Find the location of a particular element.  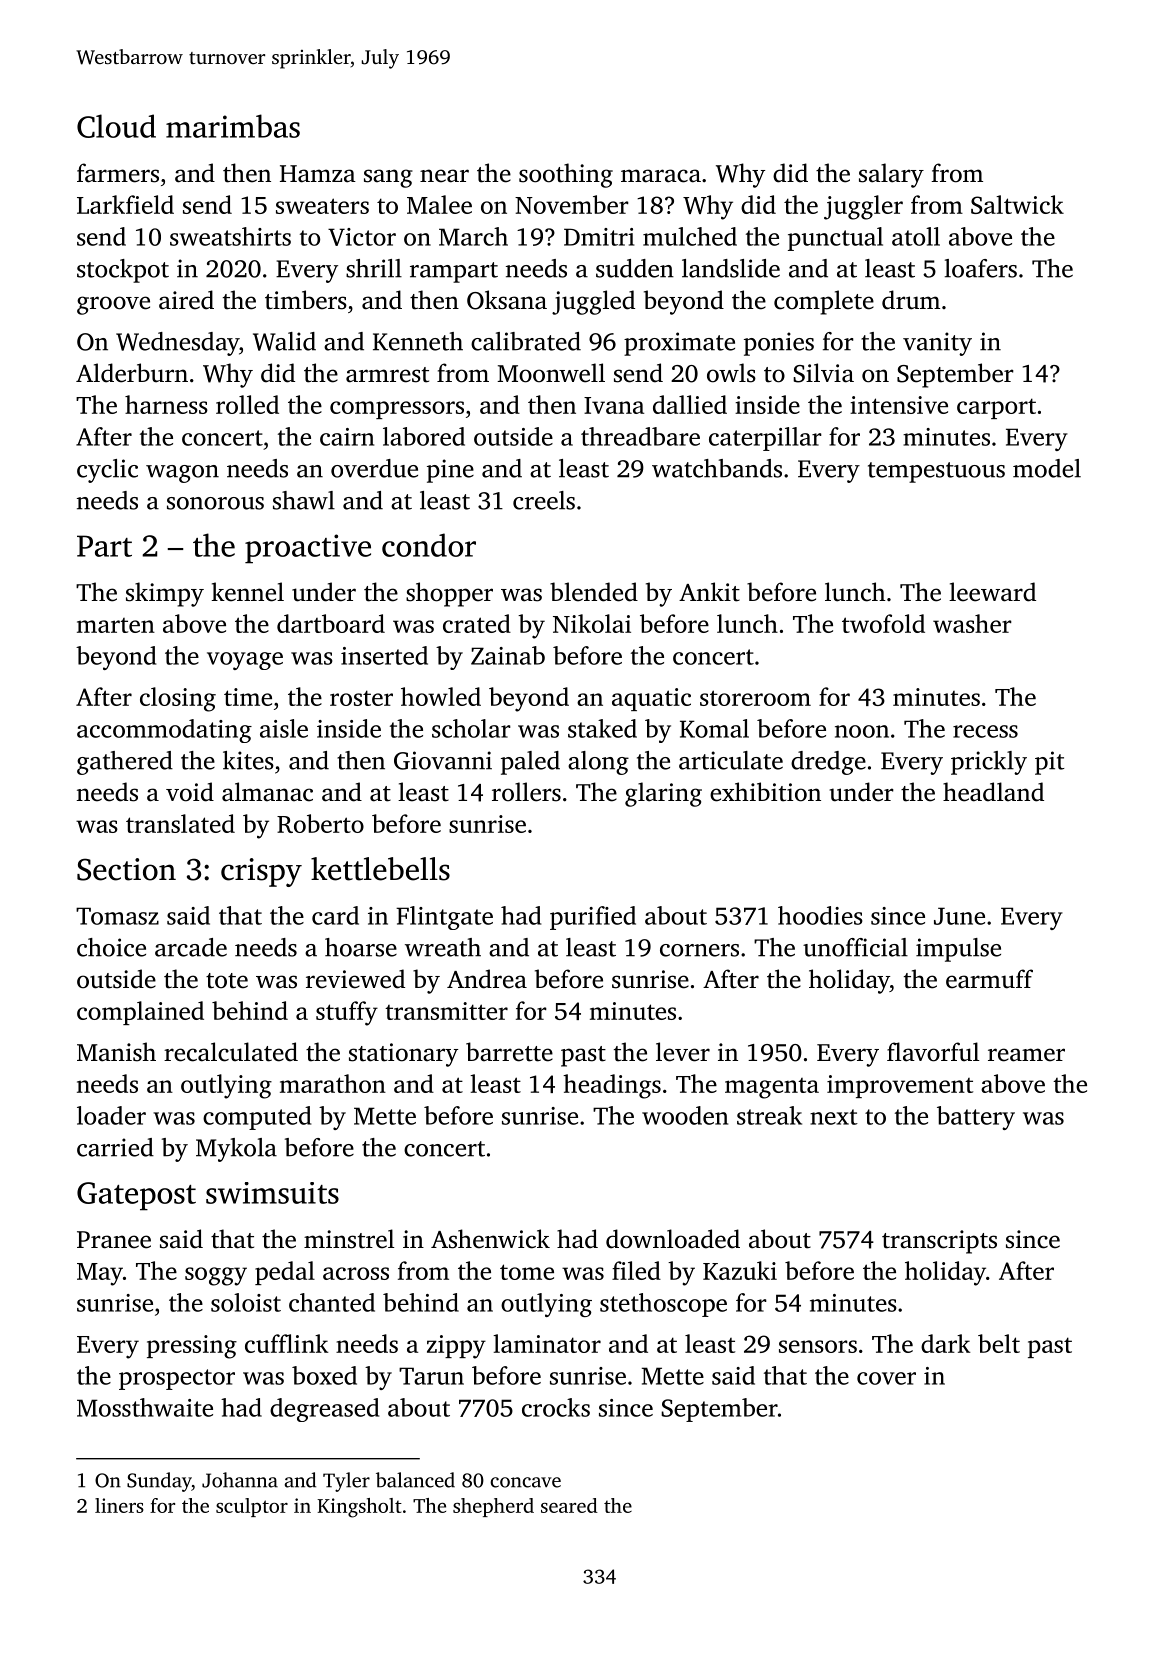

purified is located at coordinates (593, 918).
